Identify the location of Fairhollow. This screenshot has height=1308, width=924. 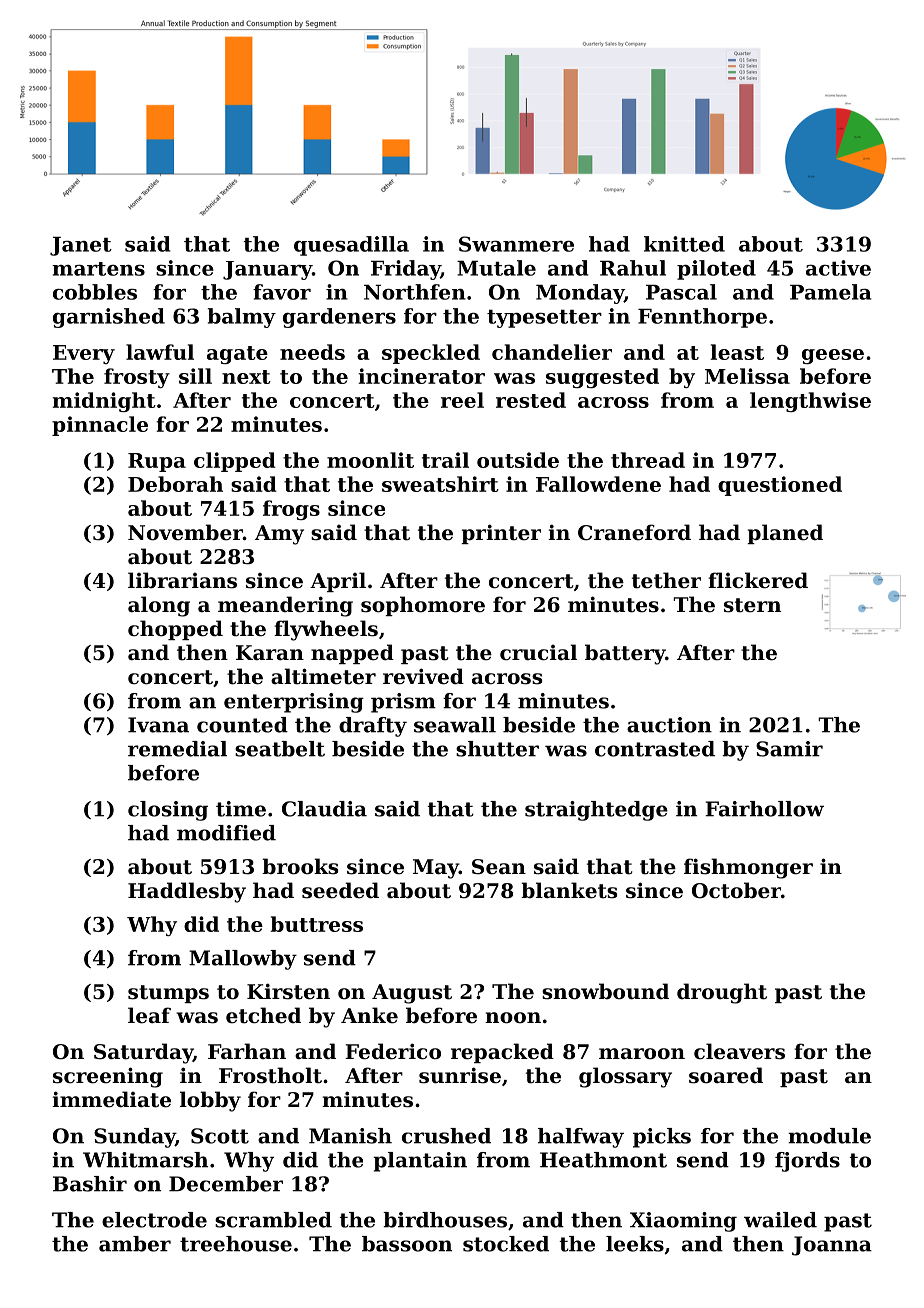
(764, 809).
